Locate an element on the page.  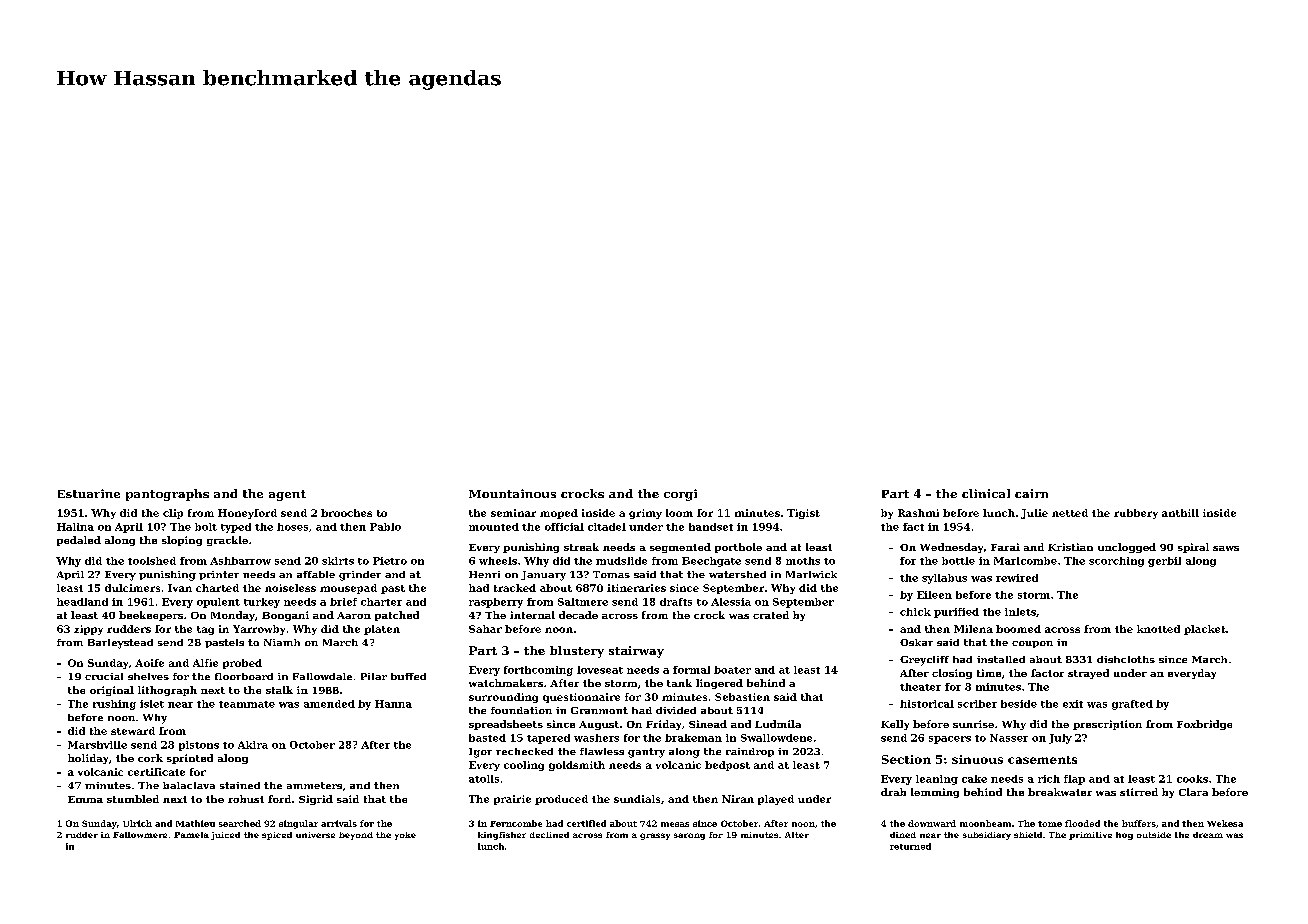
moonbeam is located at coordinates (985, 823).
